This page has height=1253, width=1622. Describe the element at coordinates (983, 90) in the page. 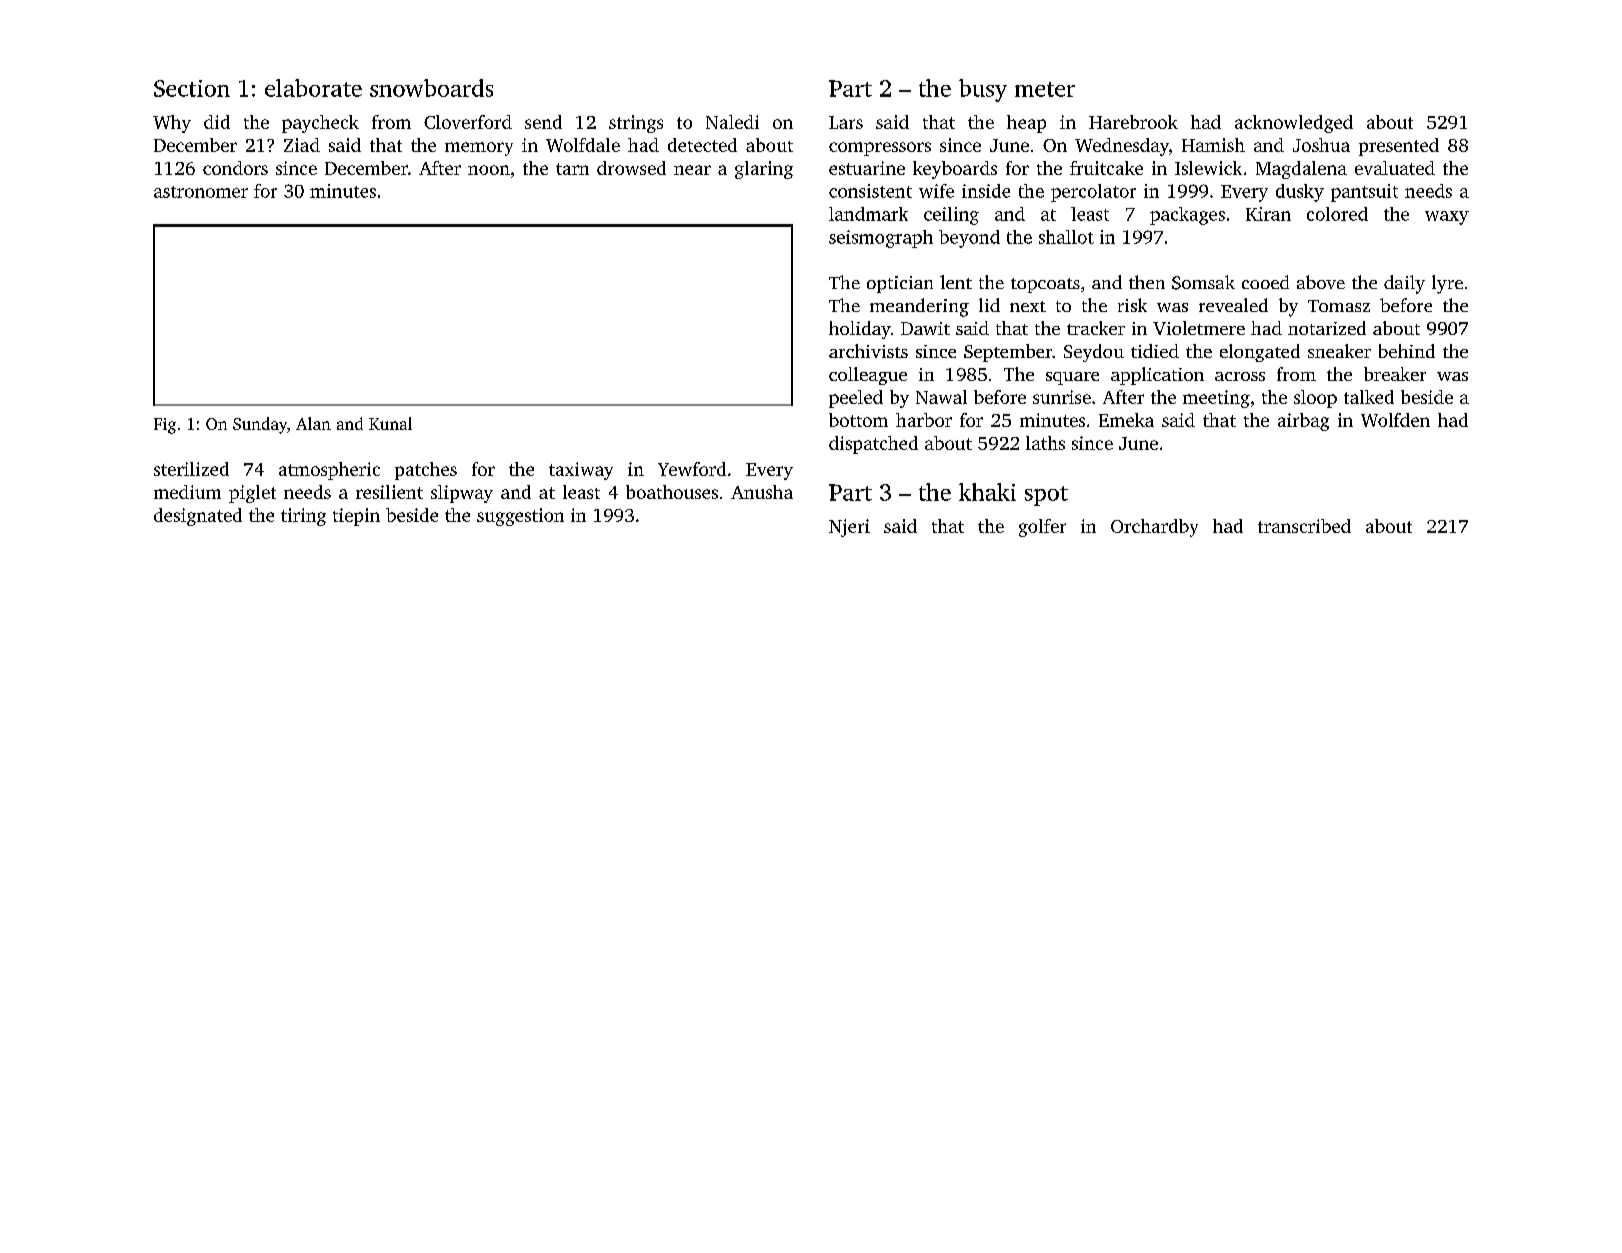

I see `busy` at that location.
